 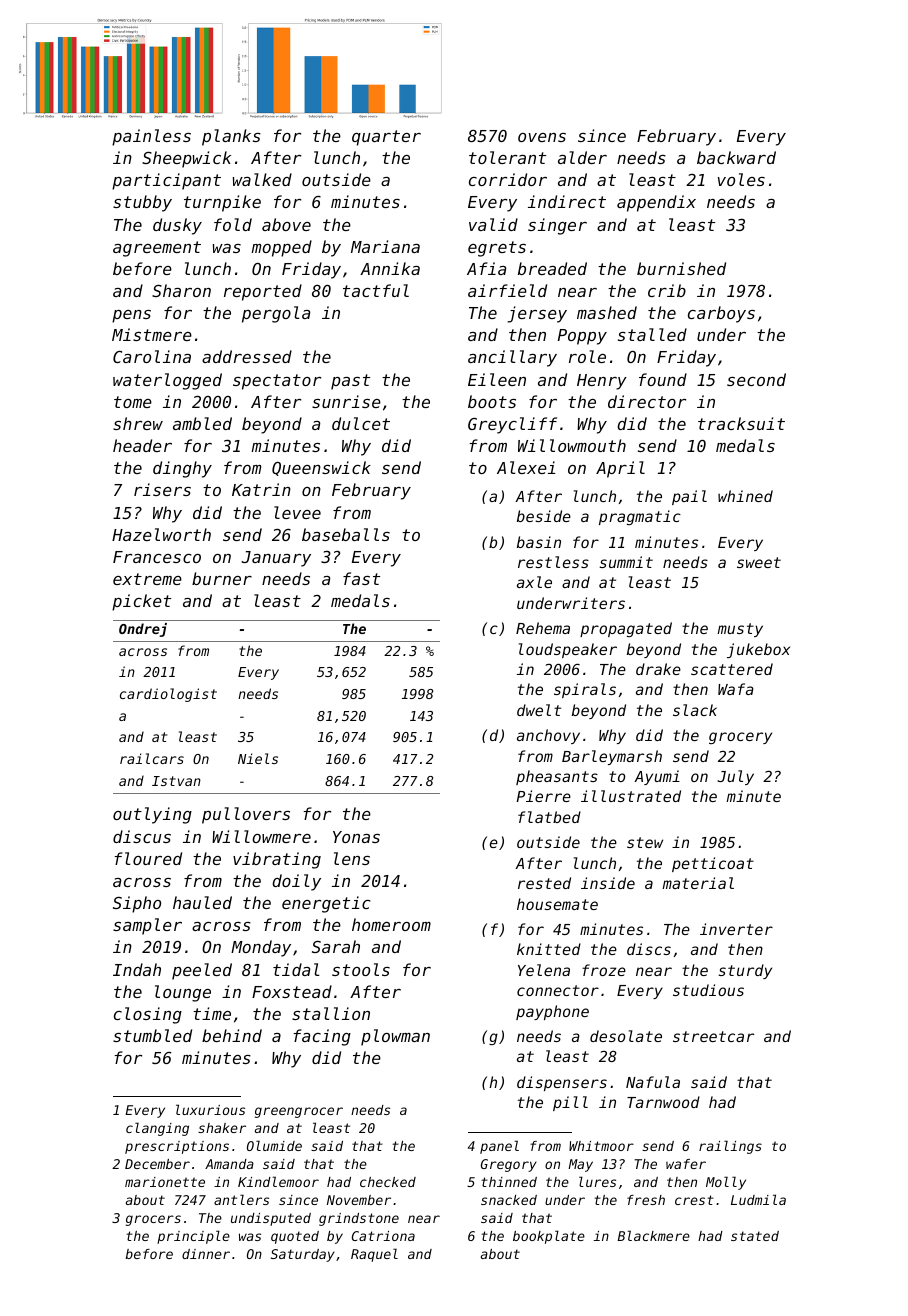 I want to click on fast, so click(x=361, y=578).
